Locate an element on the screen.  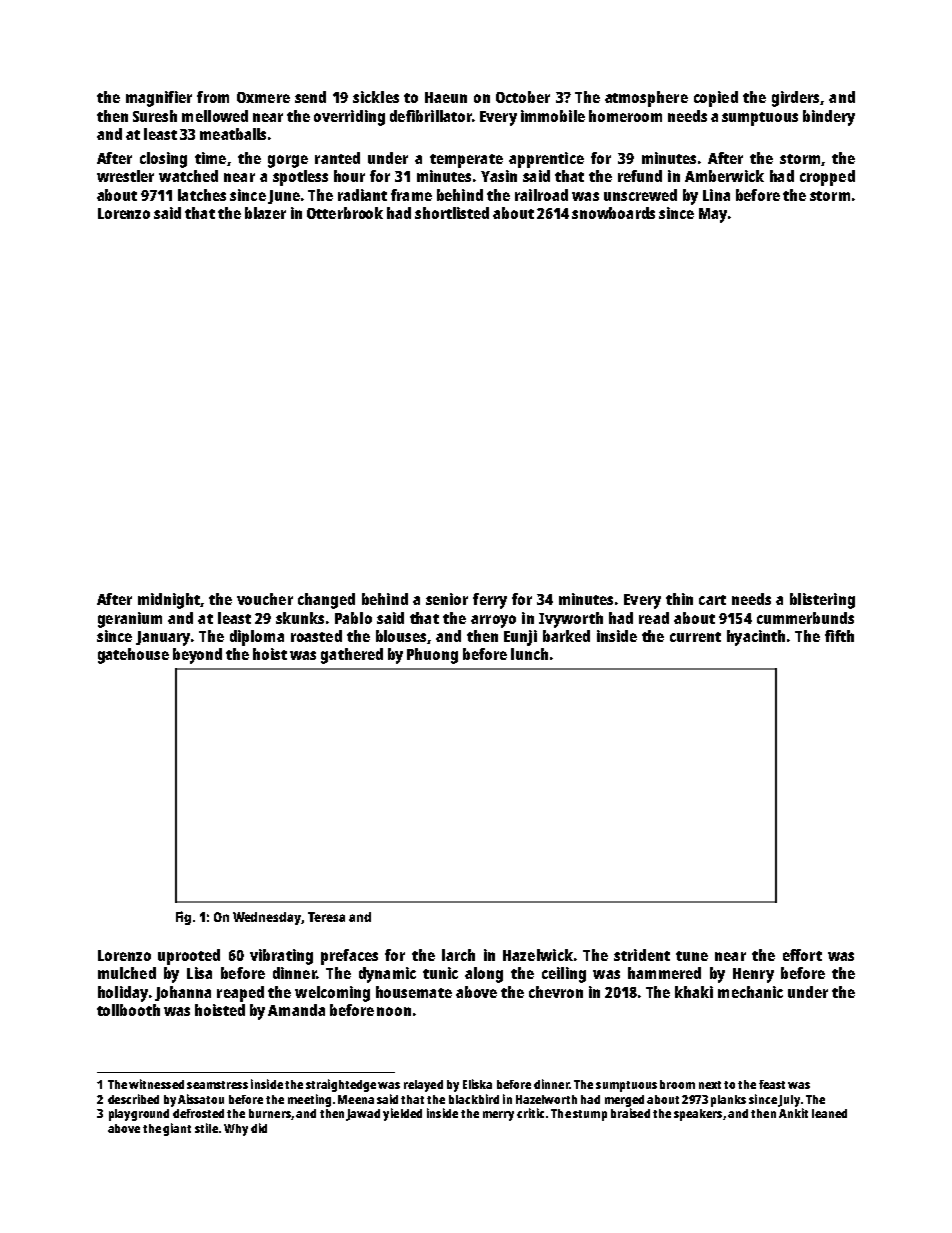
ferry is located at coordinates (490, 601).
